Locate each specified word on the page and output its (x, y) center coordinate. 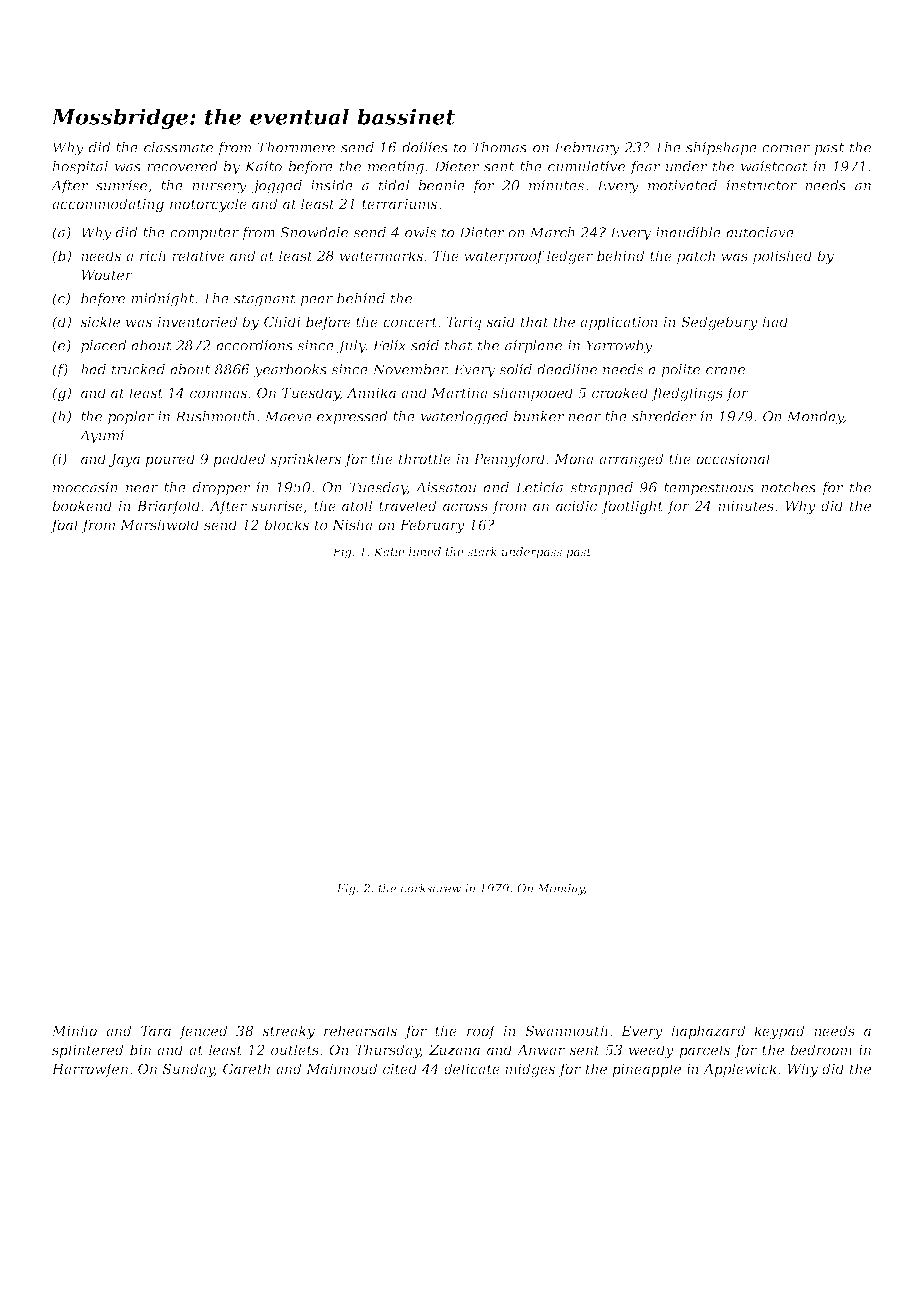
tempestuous (709, 489)
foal (64, 526)
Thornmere (296, 147)
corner (786, 149)
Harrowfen (90, 1070)
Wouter (107, 275)
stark (482, 551)
